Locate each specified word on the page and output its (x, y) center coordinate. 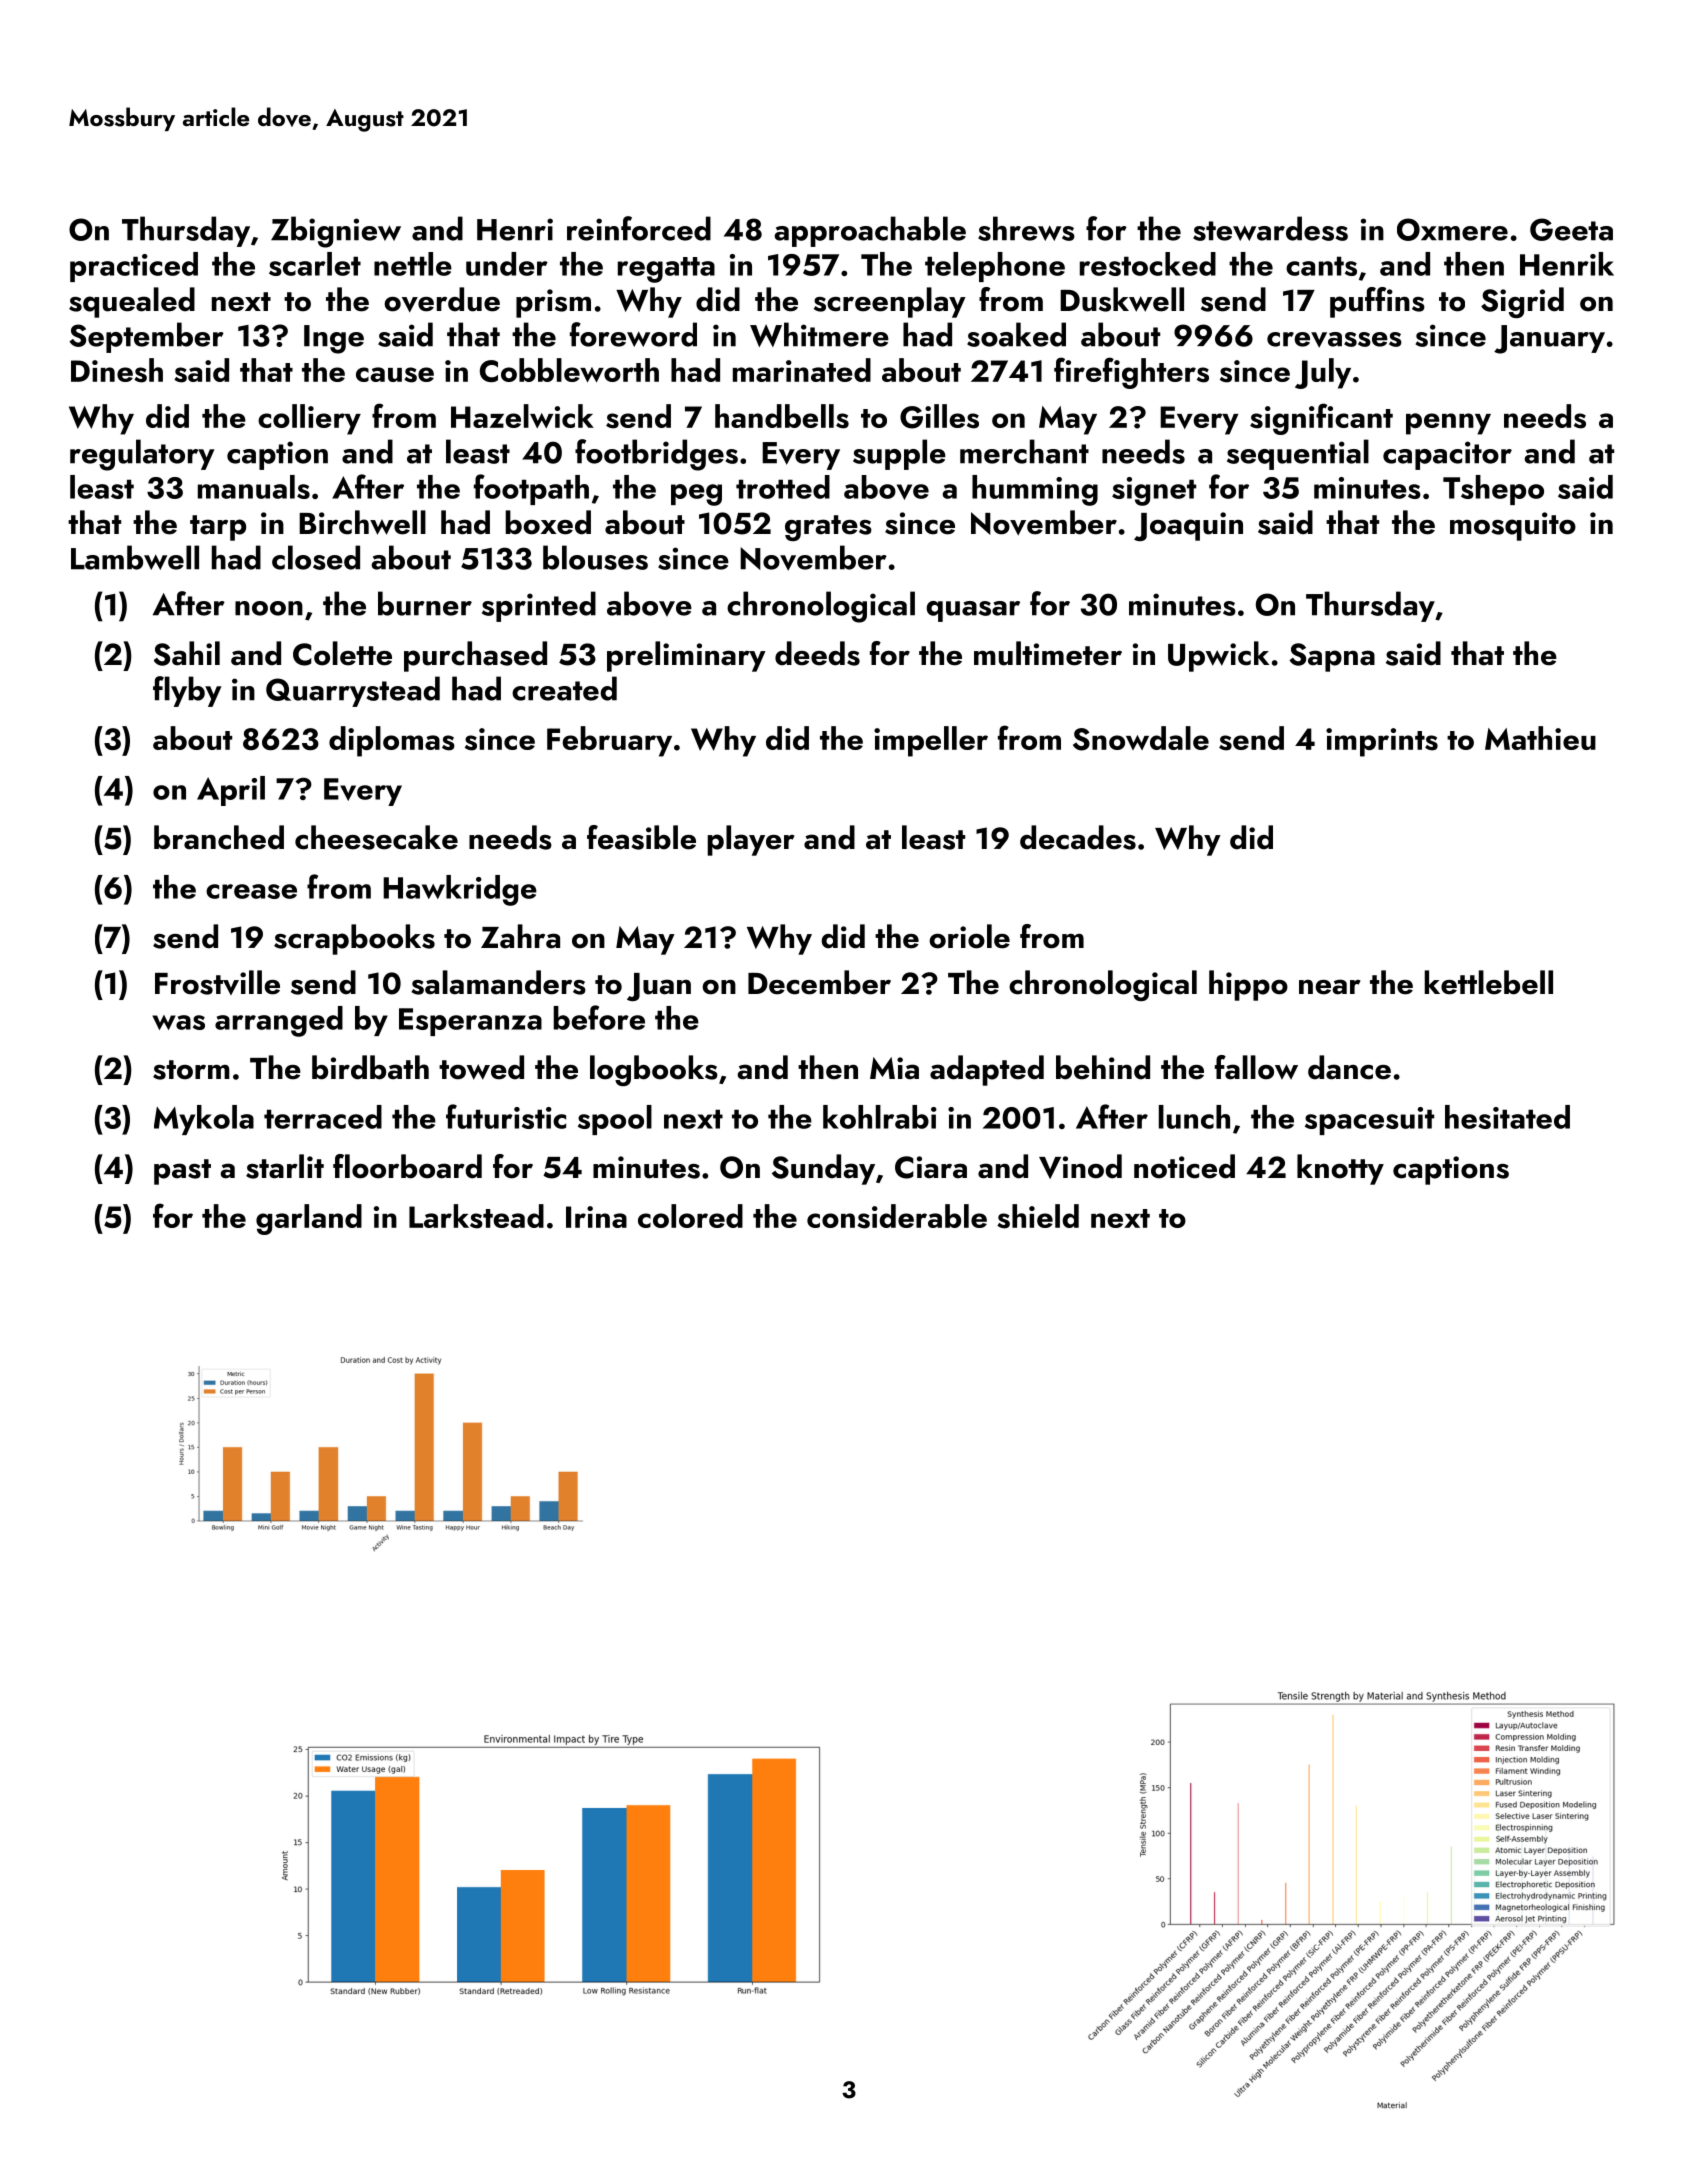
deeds (817, 653)
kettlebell (1488, 982)
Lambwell (135, 557)
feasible (641, 837)
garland (309, 1219)
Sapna (1332, 657)
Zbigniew (336, 232)
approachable (870, 231)
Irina (596, 1217)
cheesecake (376, 837)
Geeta (1571, 229)
